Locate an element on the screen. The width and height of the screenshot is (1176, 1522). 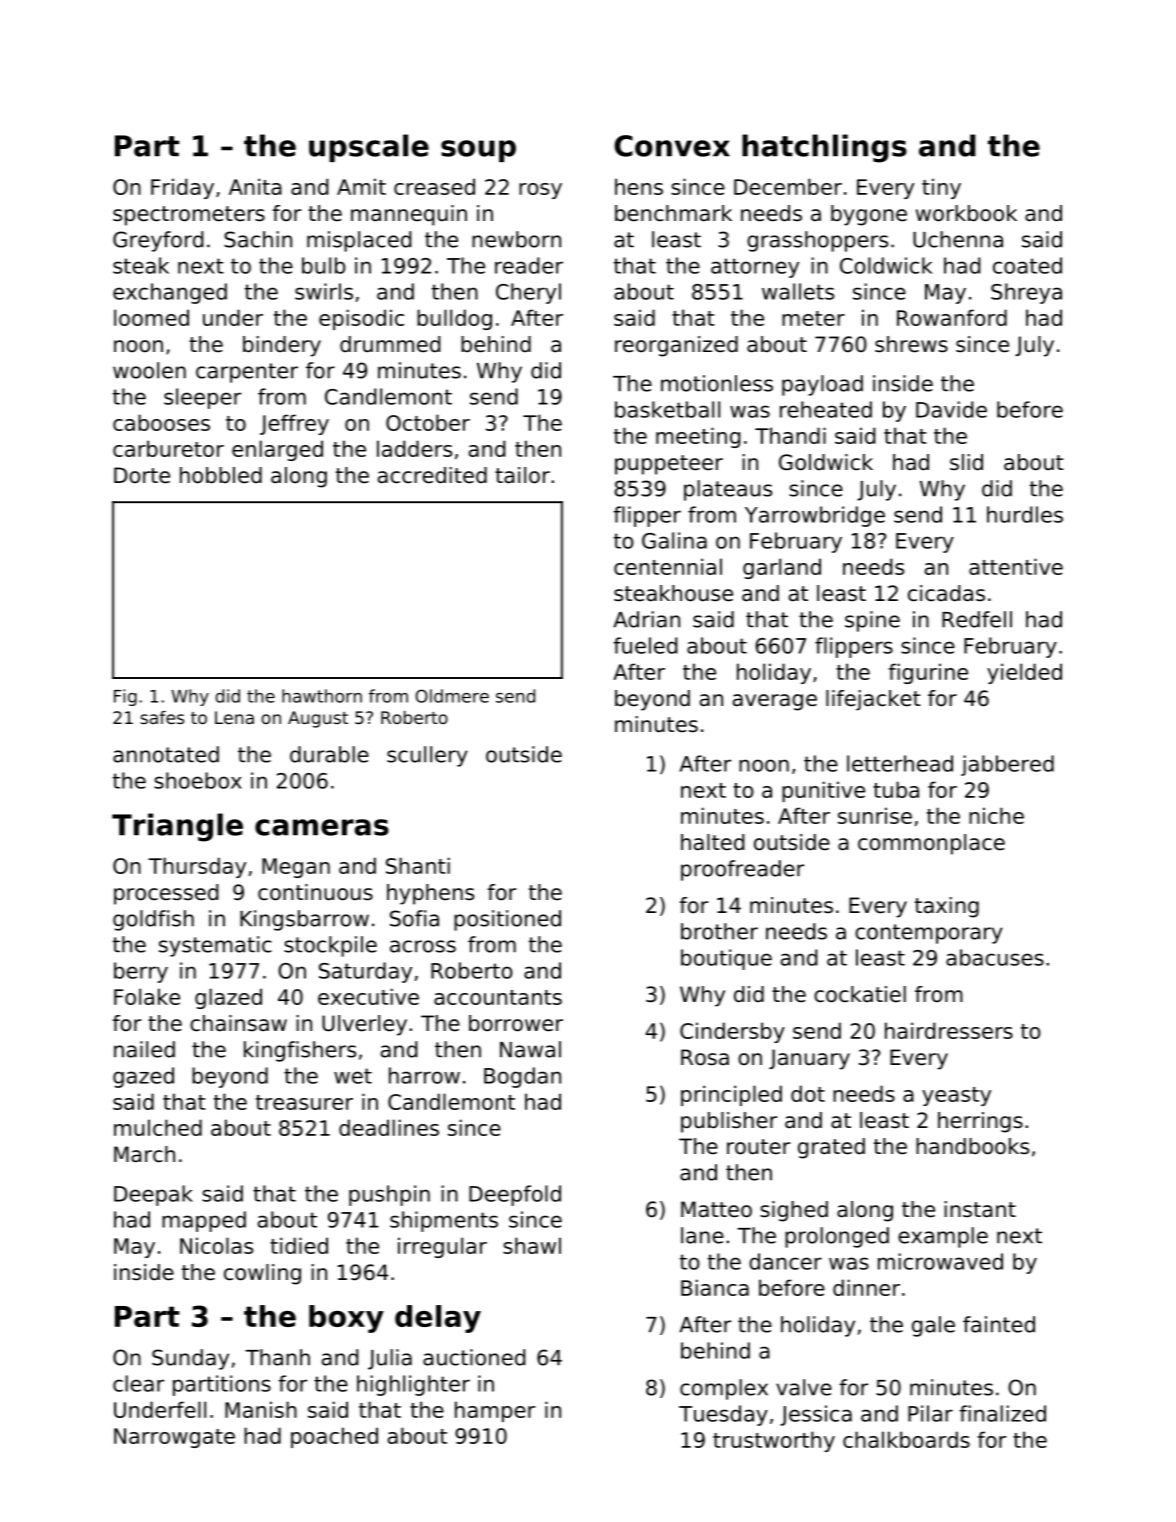
niche is located at coordinates (996, 815).
